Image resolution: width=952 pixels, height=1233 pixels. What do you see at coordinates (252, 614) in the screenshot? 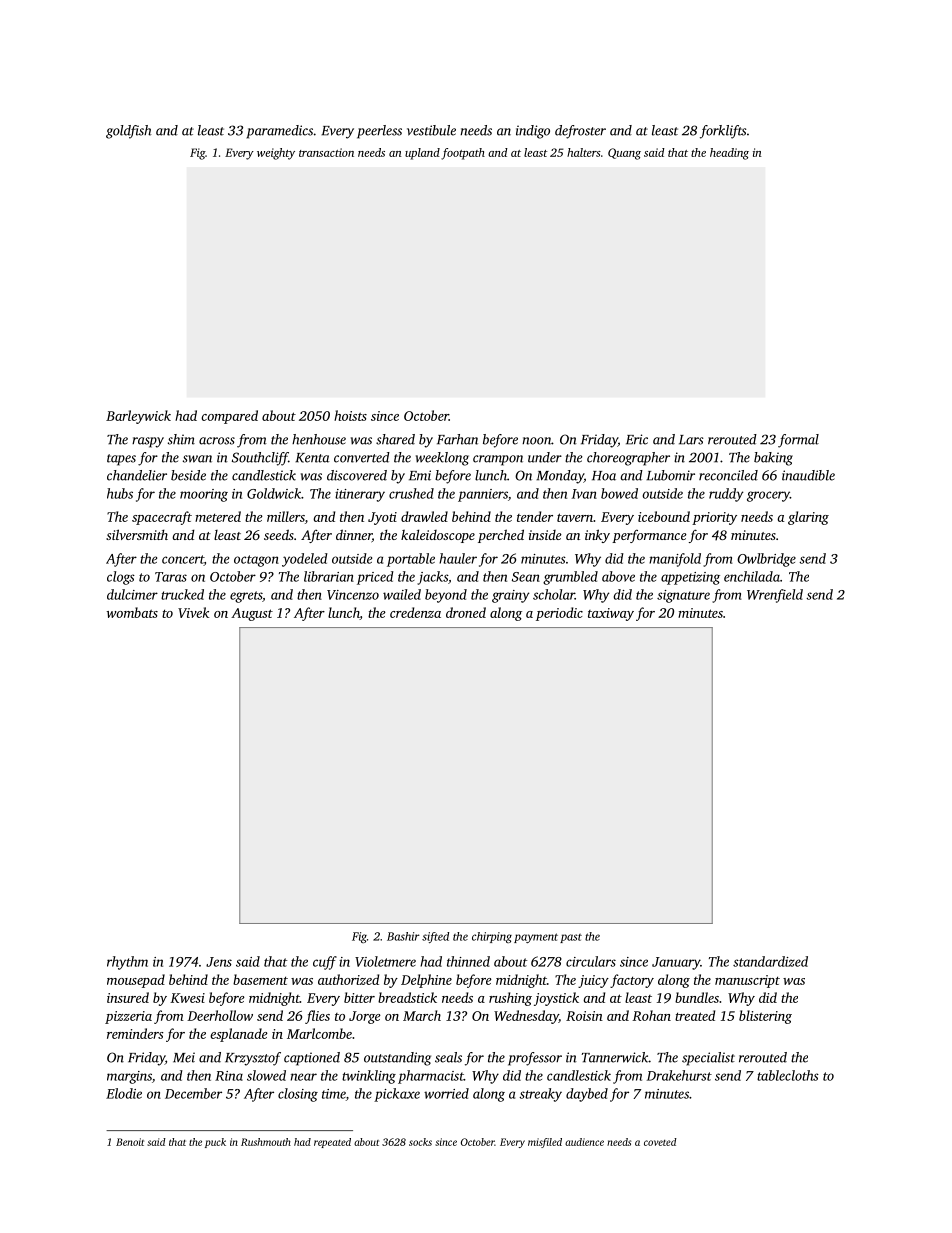
I see `August` at bounding box center [252, 614].
